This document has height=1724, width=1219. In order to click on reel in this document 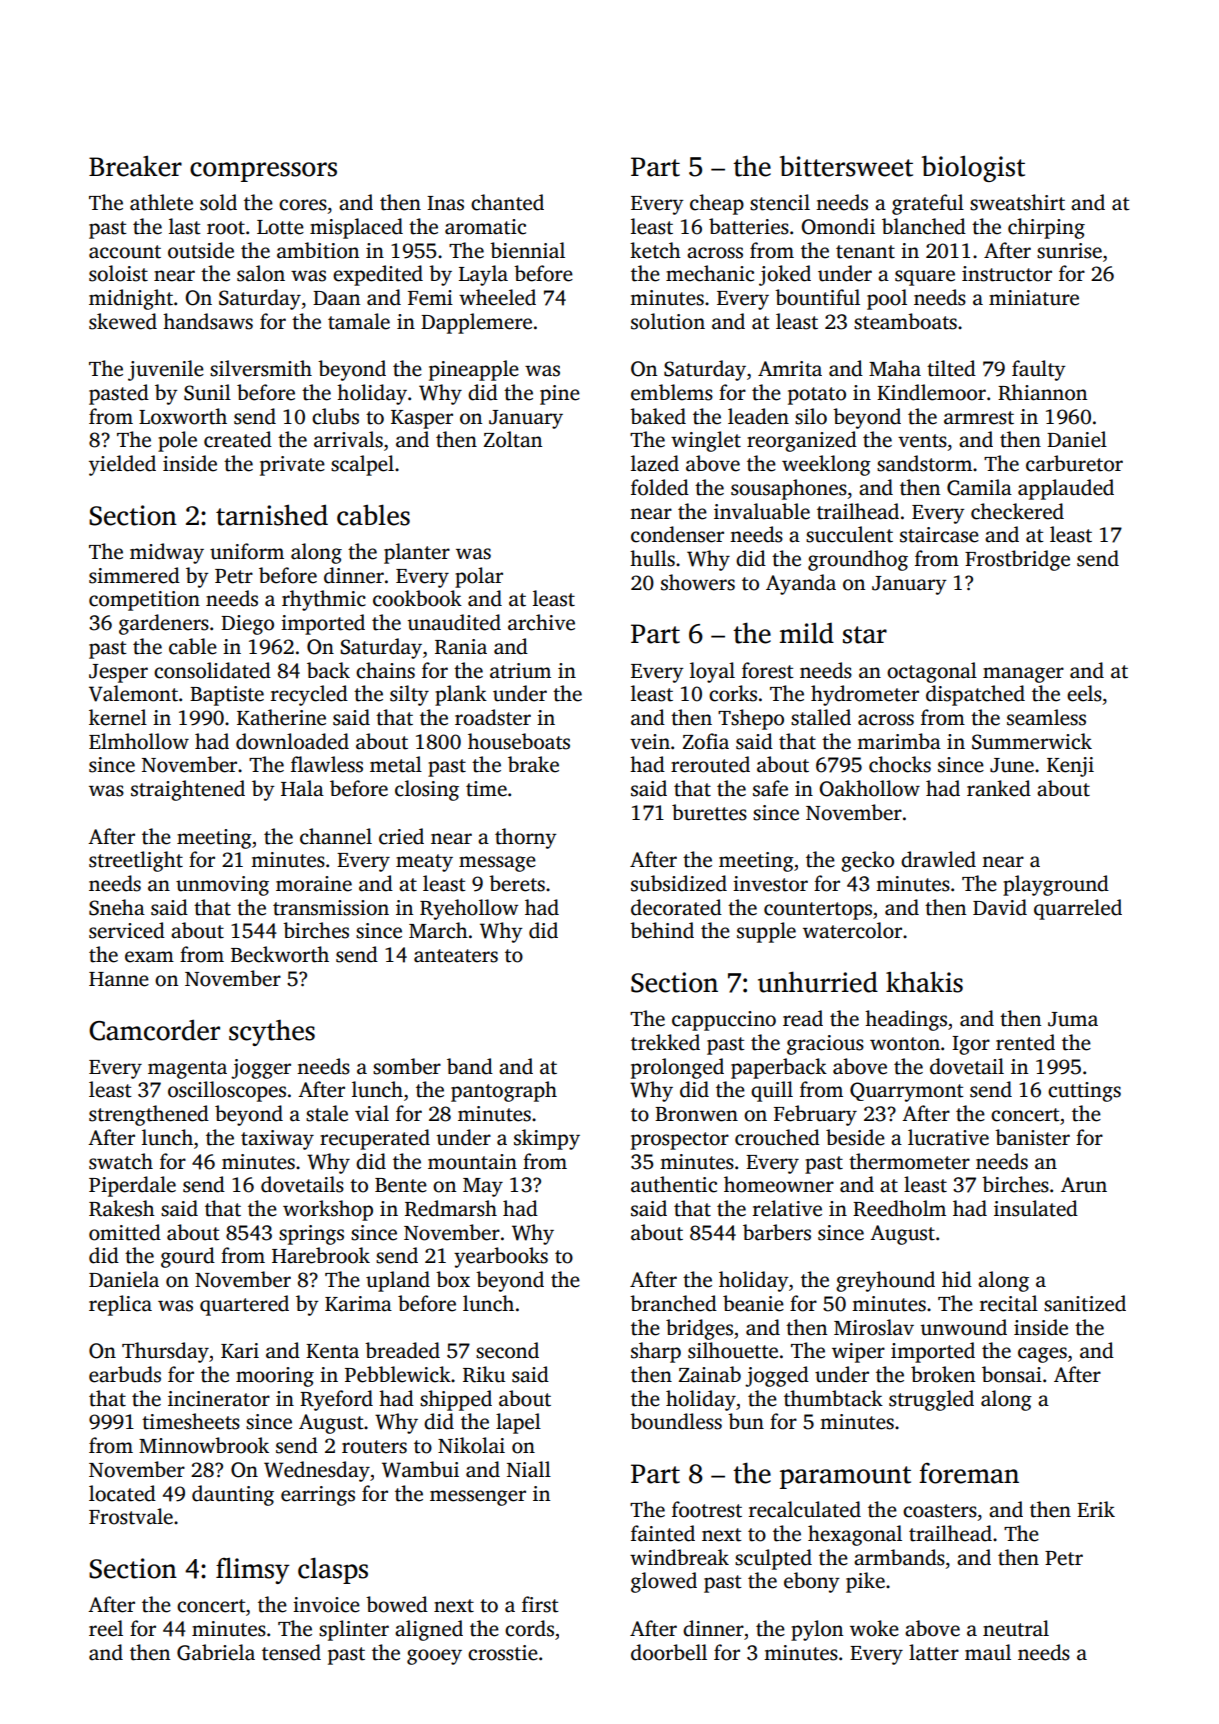, I will do `click(106, 1628)`.
